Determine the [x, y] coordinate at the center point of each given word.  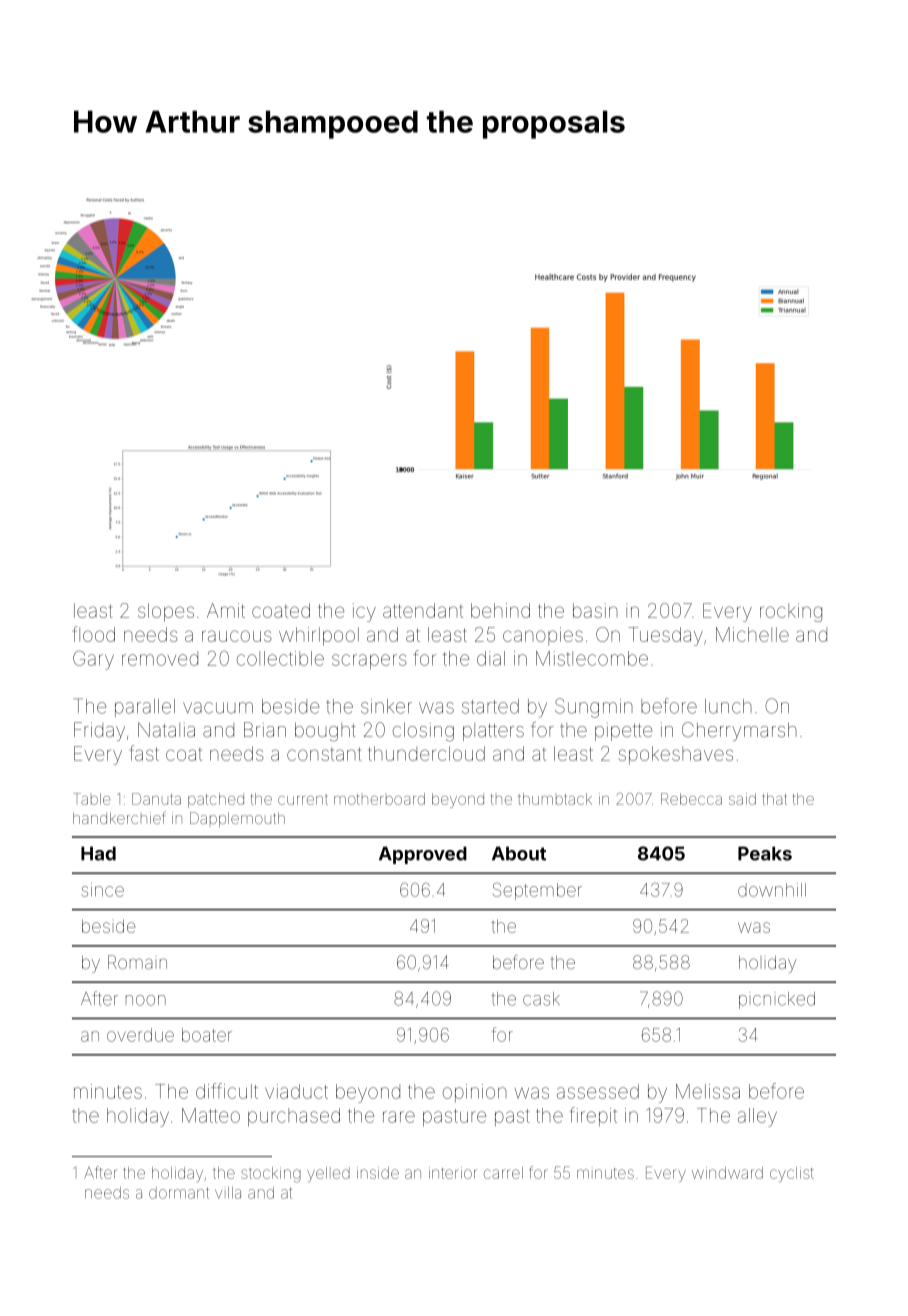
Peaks [765, 853]
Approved [423, 855]
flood [94, 634]
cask [541, 999]
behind [500, 610]
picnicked [777, 1000]
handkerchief [119, 817]
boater [207, 1035]
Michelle [752, 634]
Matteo [211, 1115]
